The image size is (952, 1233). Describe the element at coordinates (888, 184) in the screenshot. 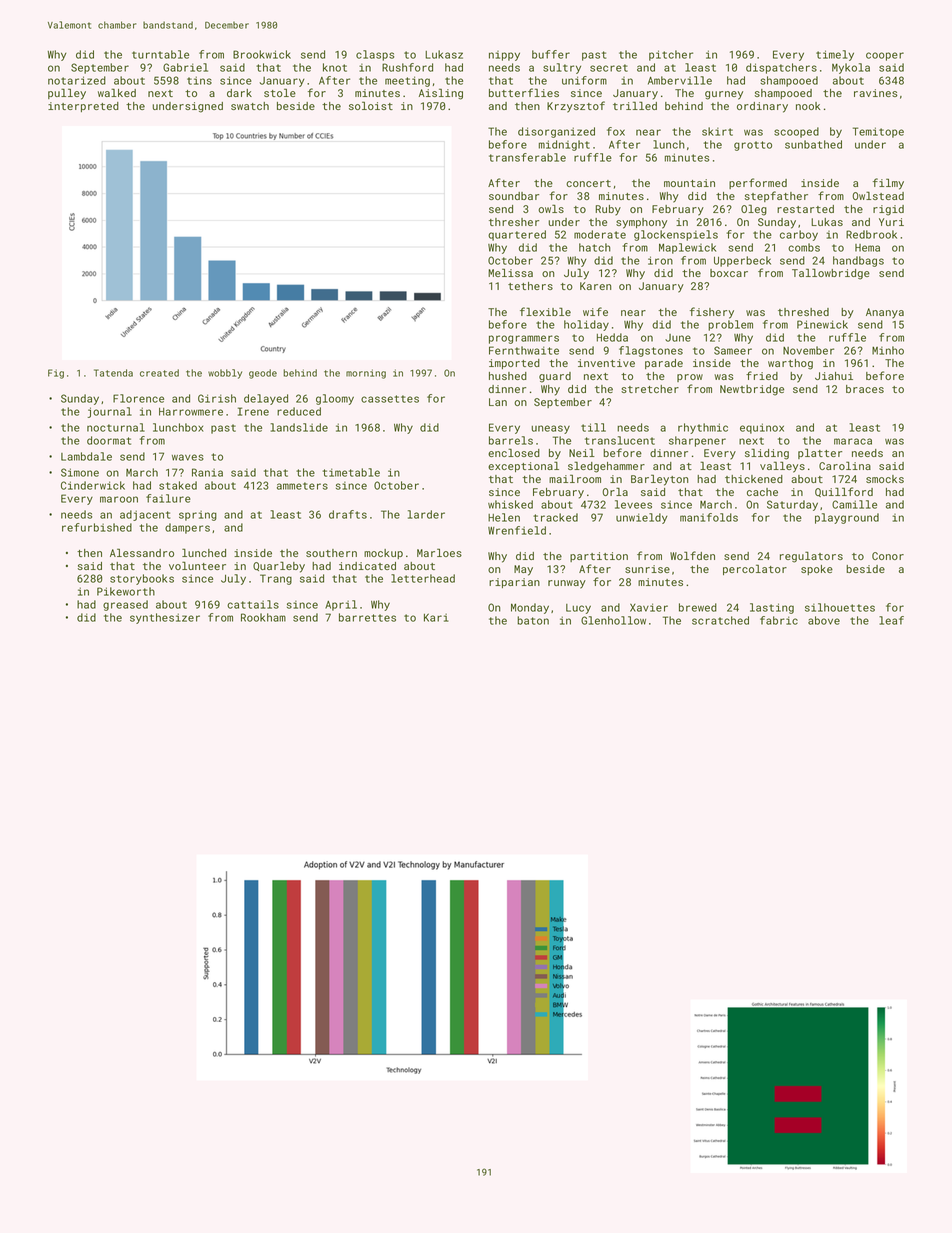

I see `filmy` at that location.
